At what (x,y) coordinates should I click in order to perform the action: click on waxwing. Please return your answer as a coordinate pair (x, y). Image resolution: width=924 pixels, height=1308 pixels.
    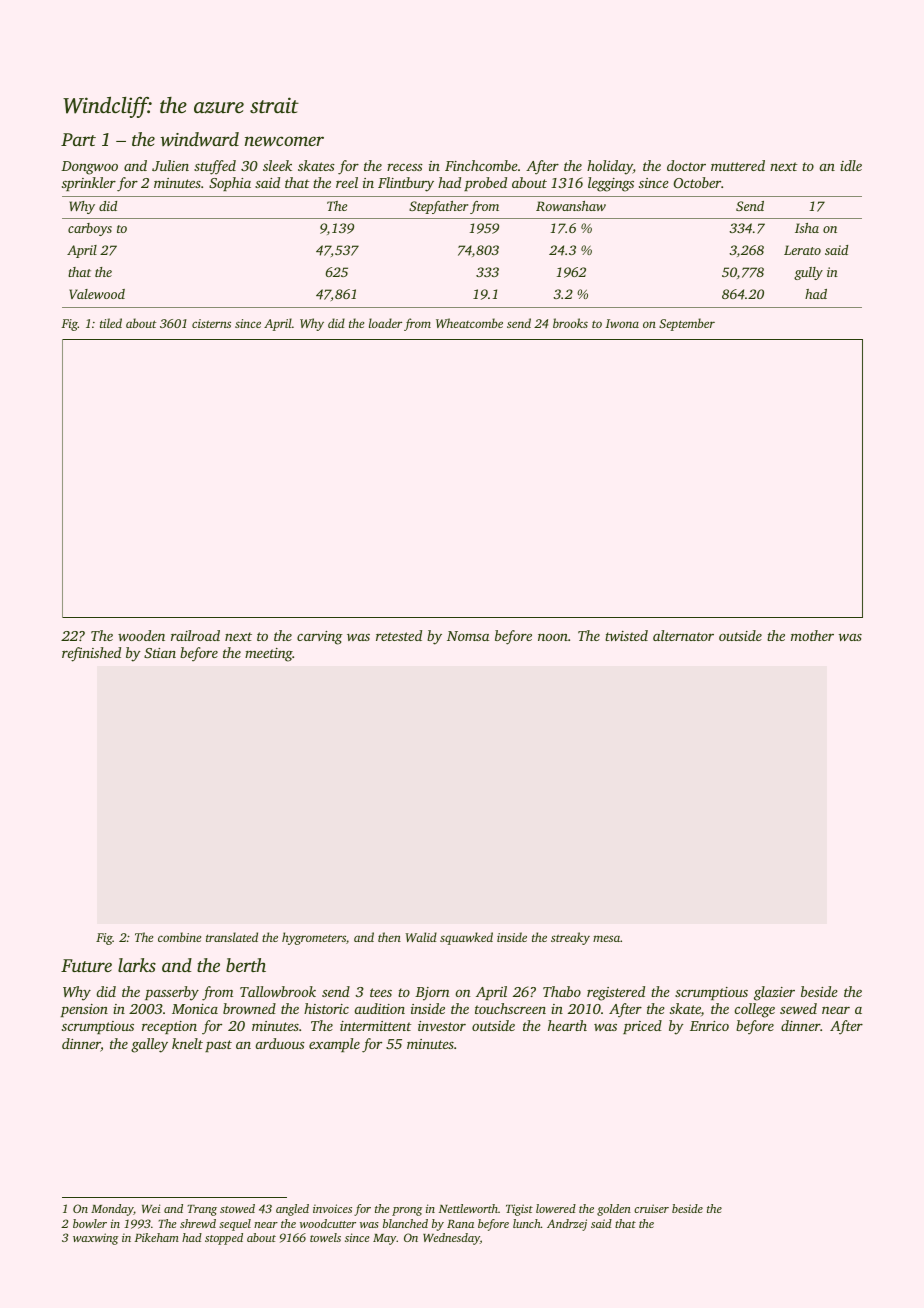
    Looking at the image, I should click on (95, 1239).
